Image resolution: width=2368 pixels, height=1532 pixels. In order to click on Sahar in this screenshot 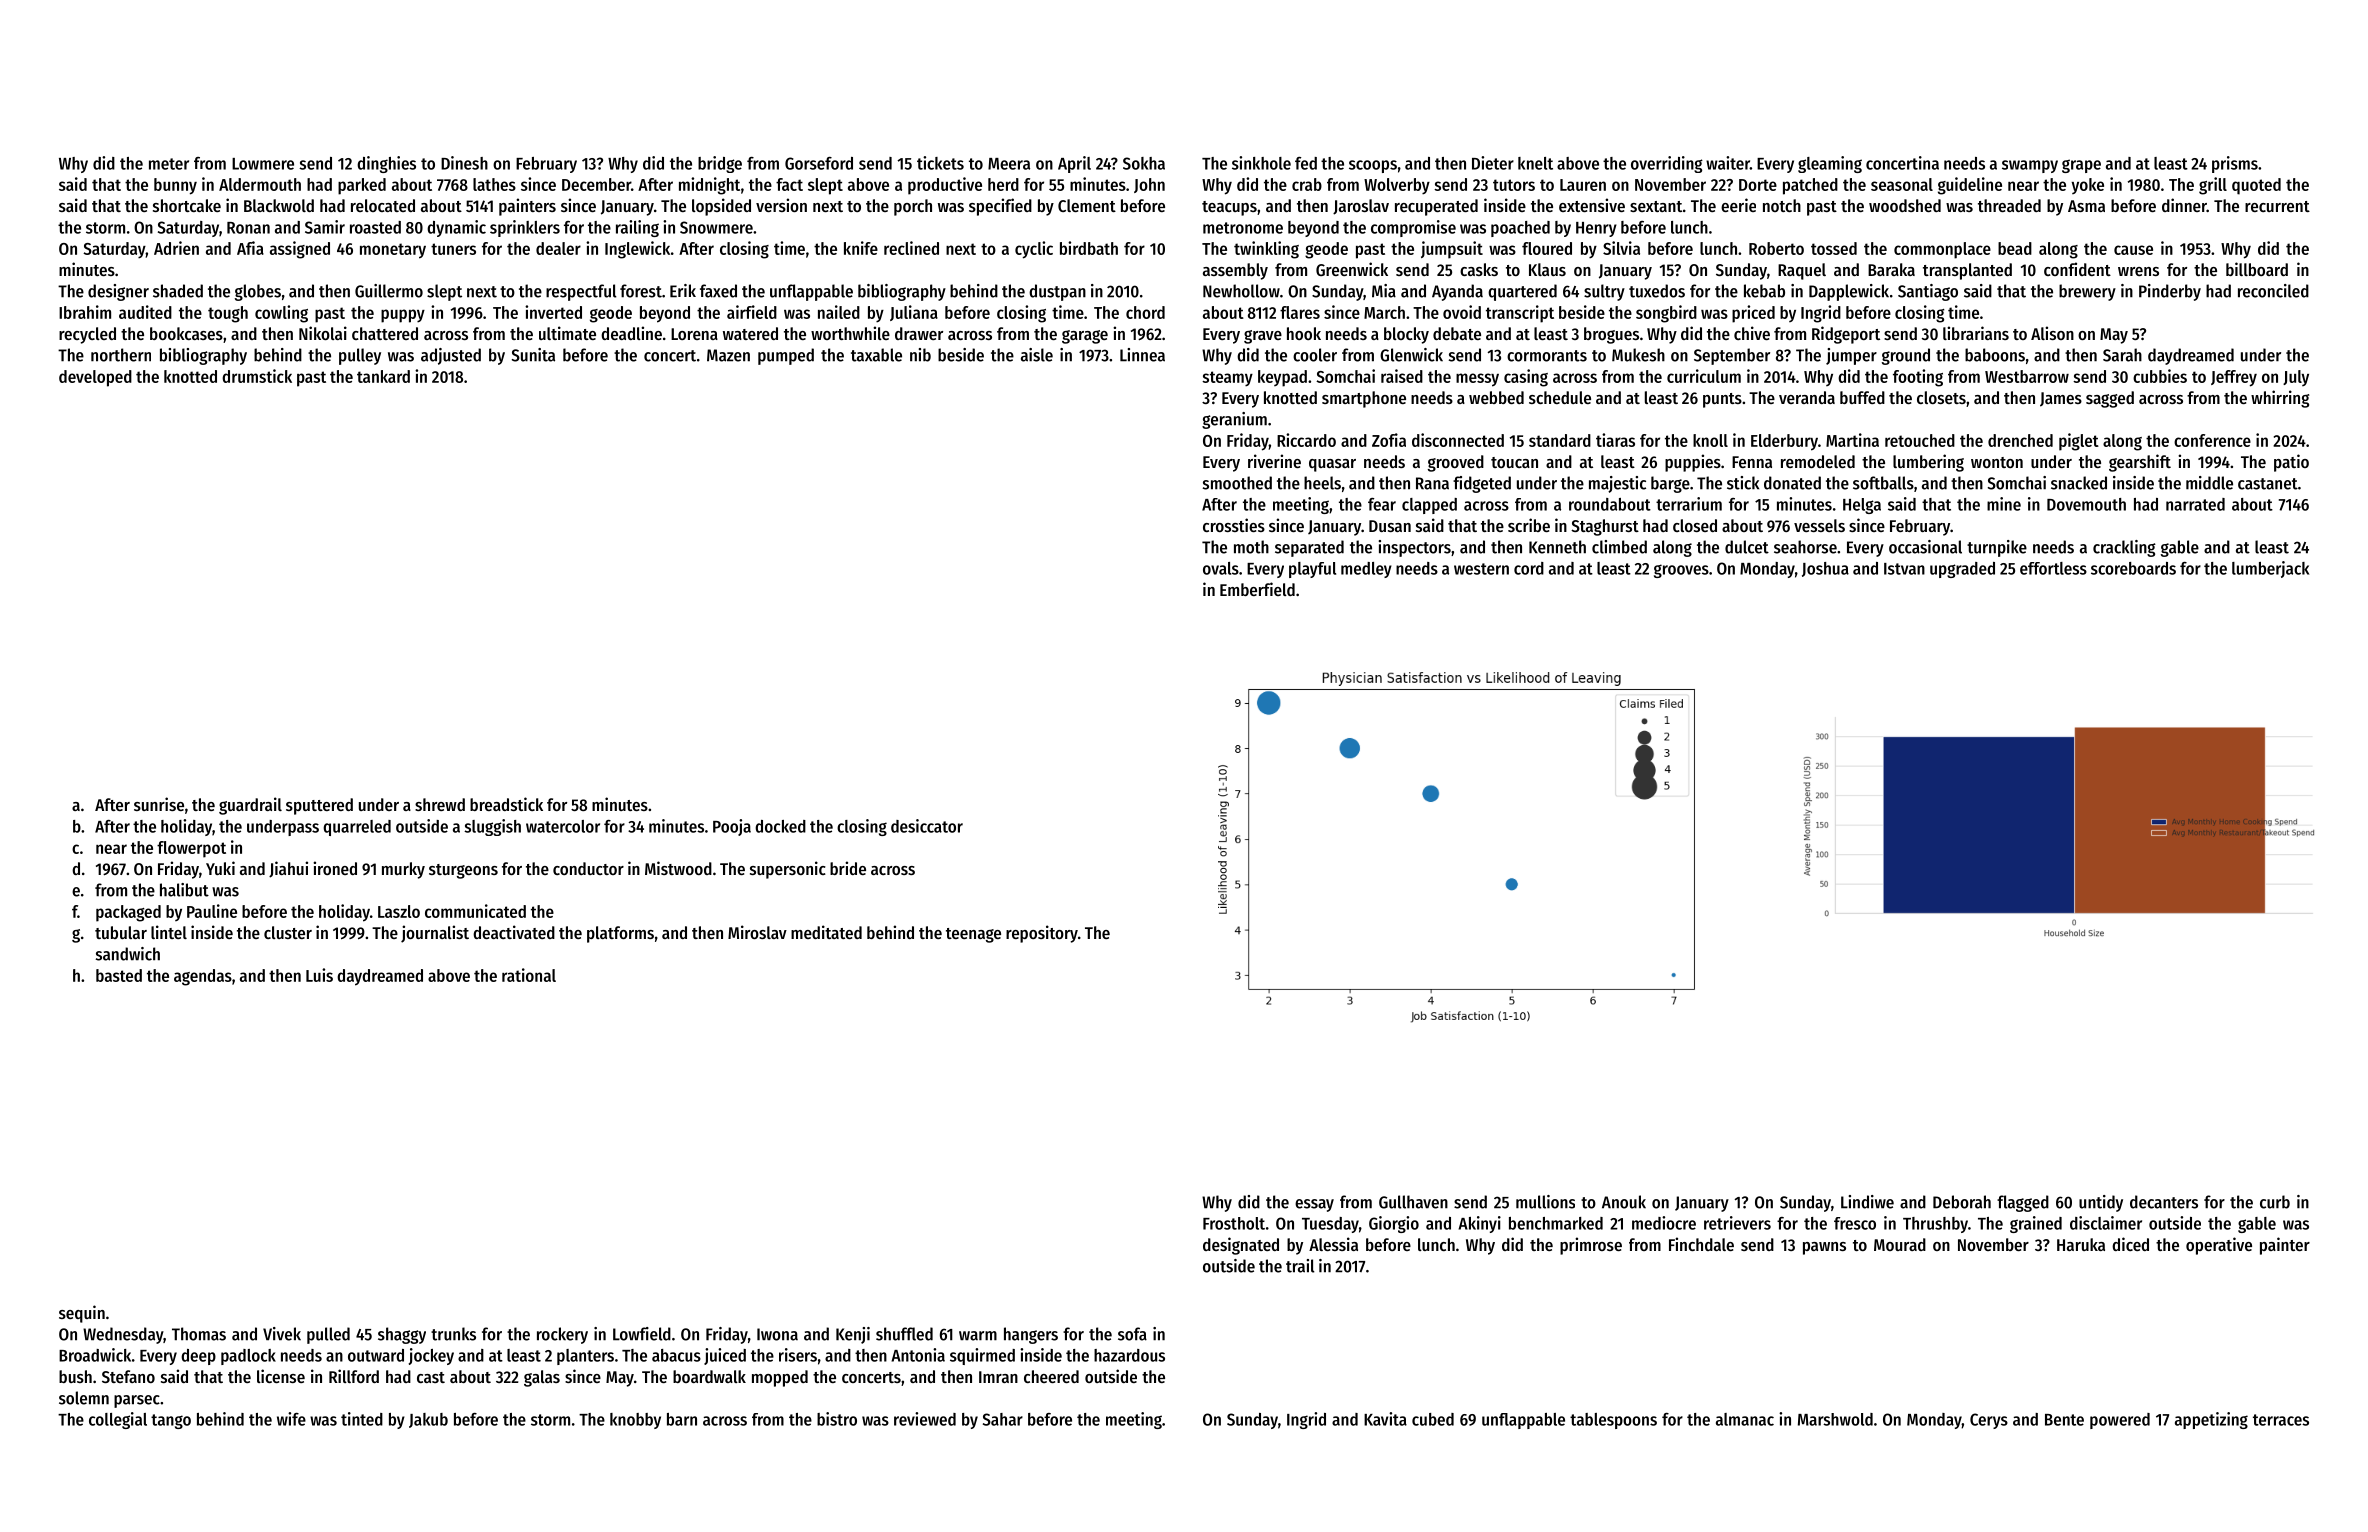, I will do `click(1003, 1419)`.
